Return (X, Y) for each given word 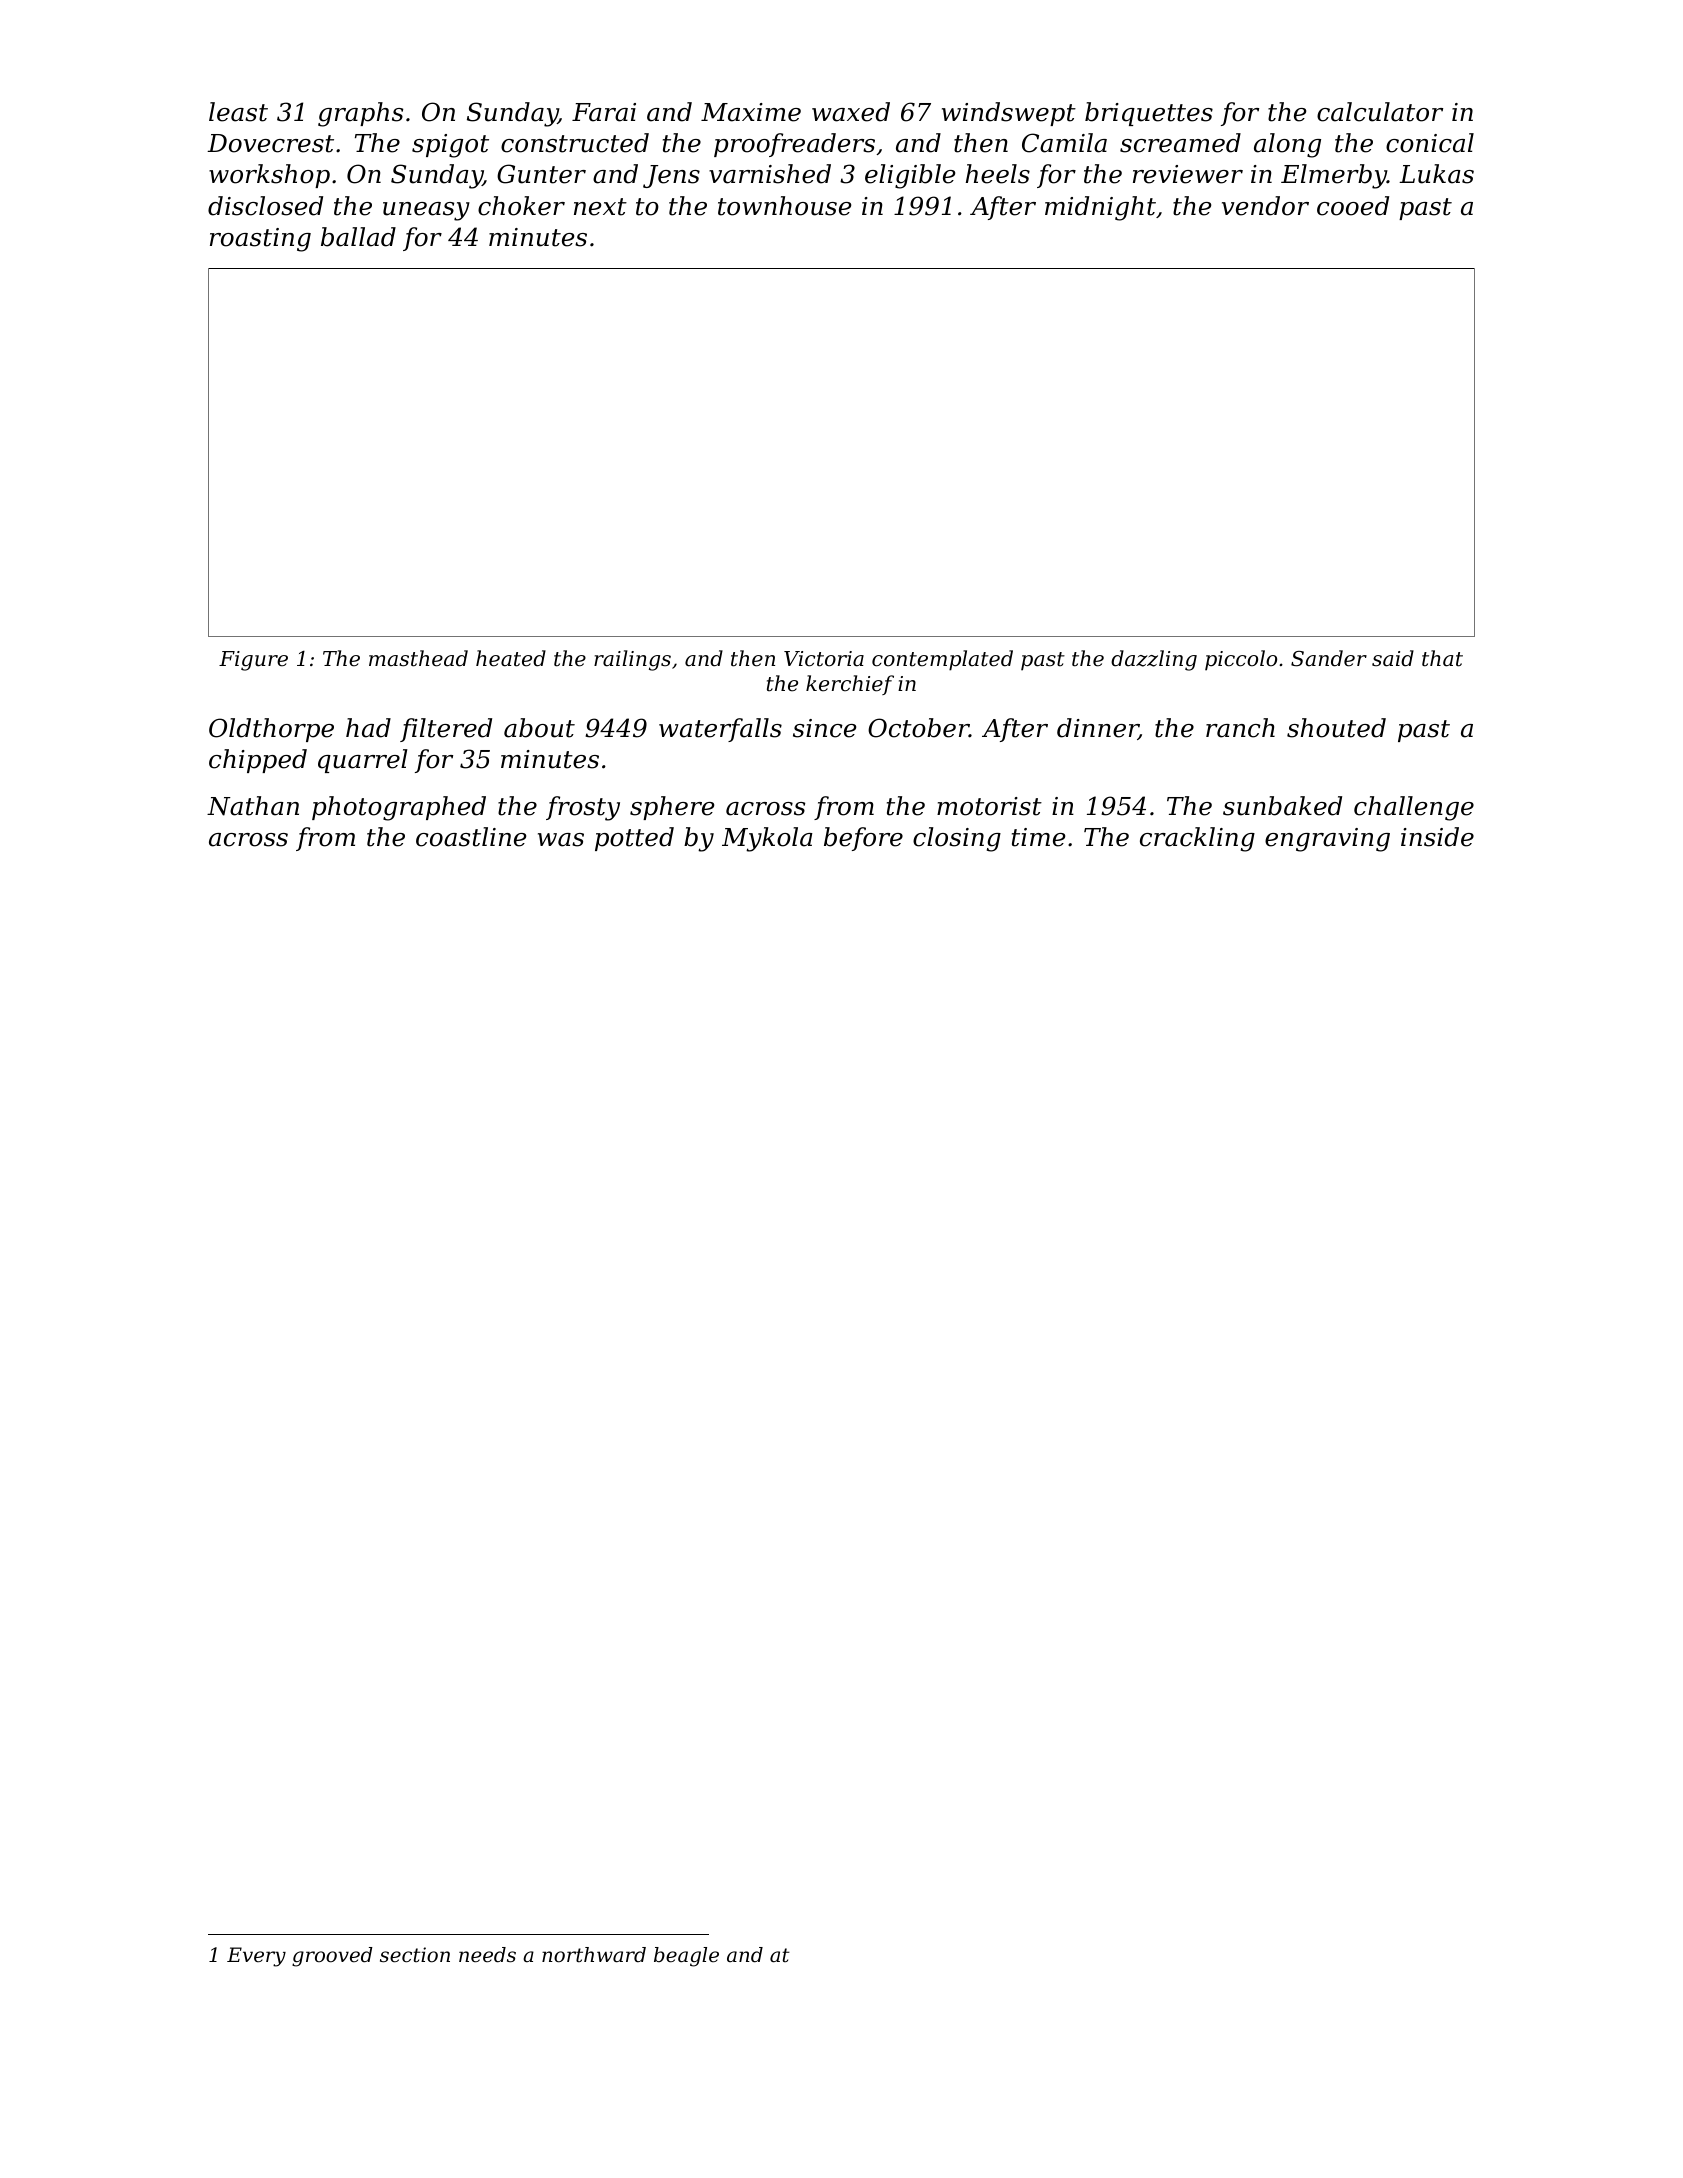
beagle (686, 1957)
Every (256, 1957)
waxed (851, 112)
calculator (1380, 112)
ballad (358, 237)
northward (594, 1955)
